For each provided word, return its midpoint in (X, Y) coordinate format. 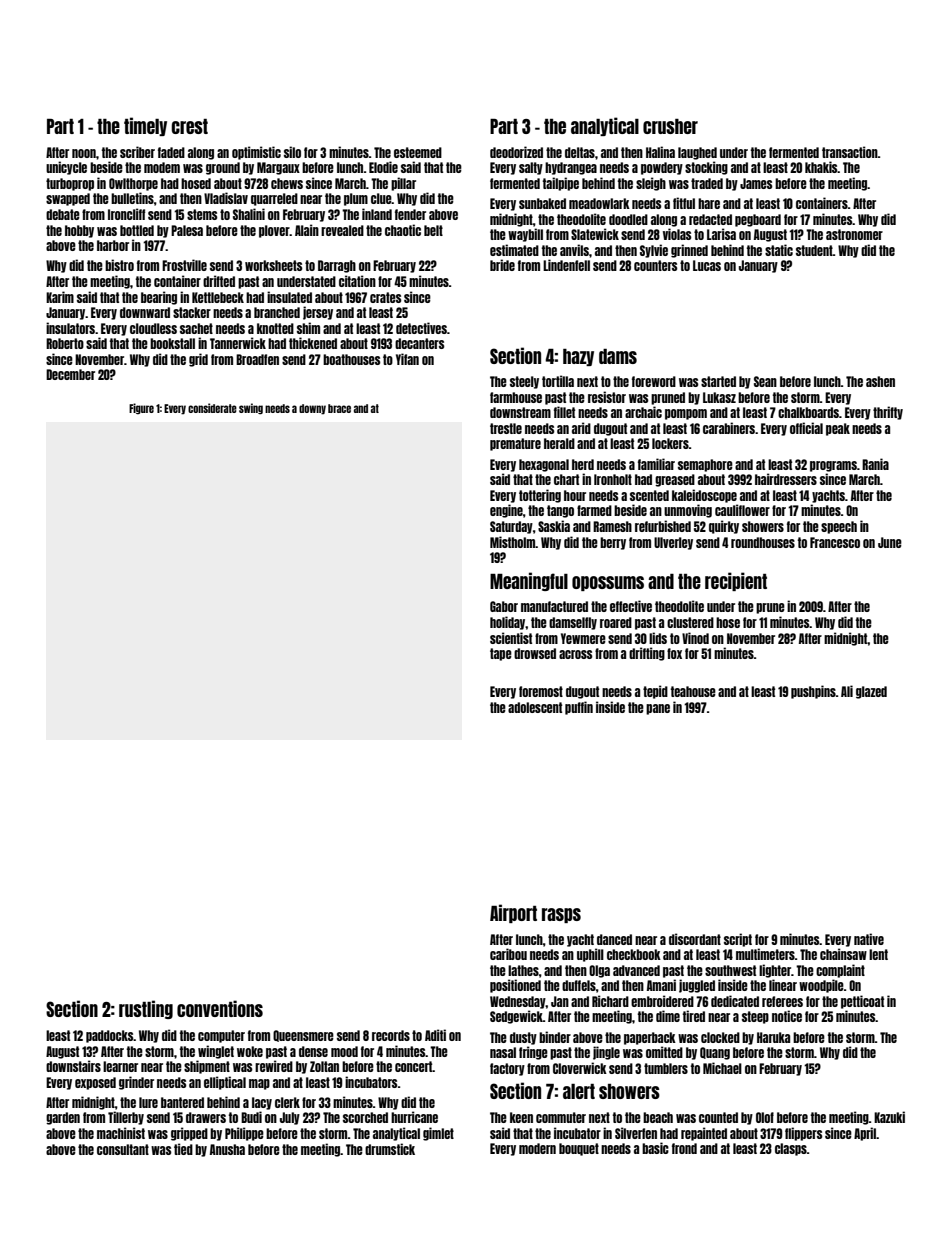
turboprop (70, 184)
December (70, 374)
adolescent (535, 707)
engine (506, 511)
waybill (525, 235)
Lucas (707, 265)
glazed (871, 692)
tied (183, 1149)
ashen (880, 381)
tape (501, 654)
